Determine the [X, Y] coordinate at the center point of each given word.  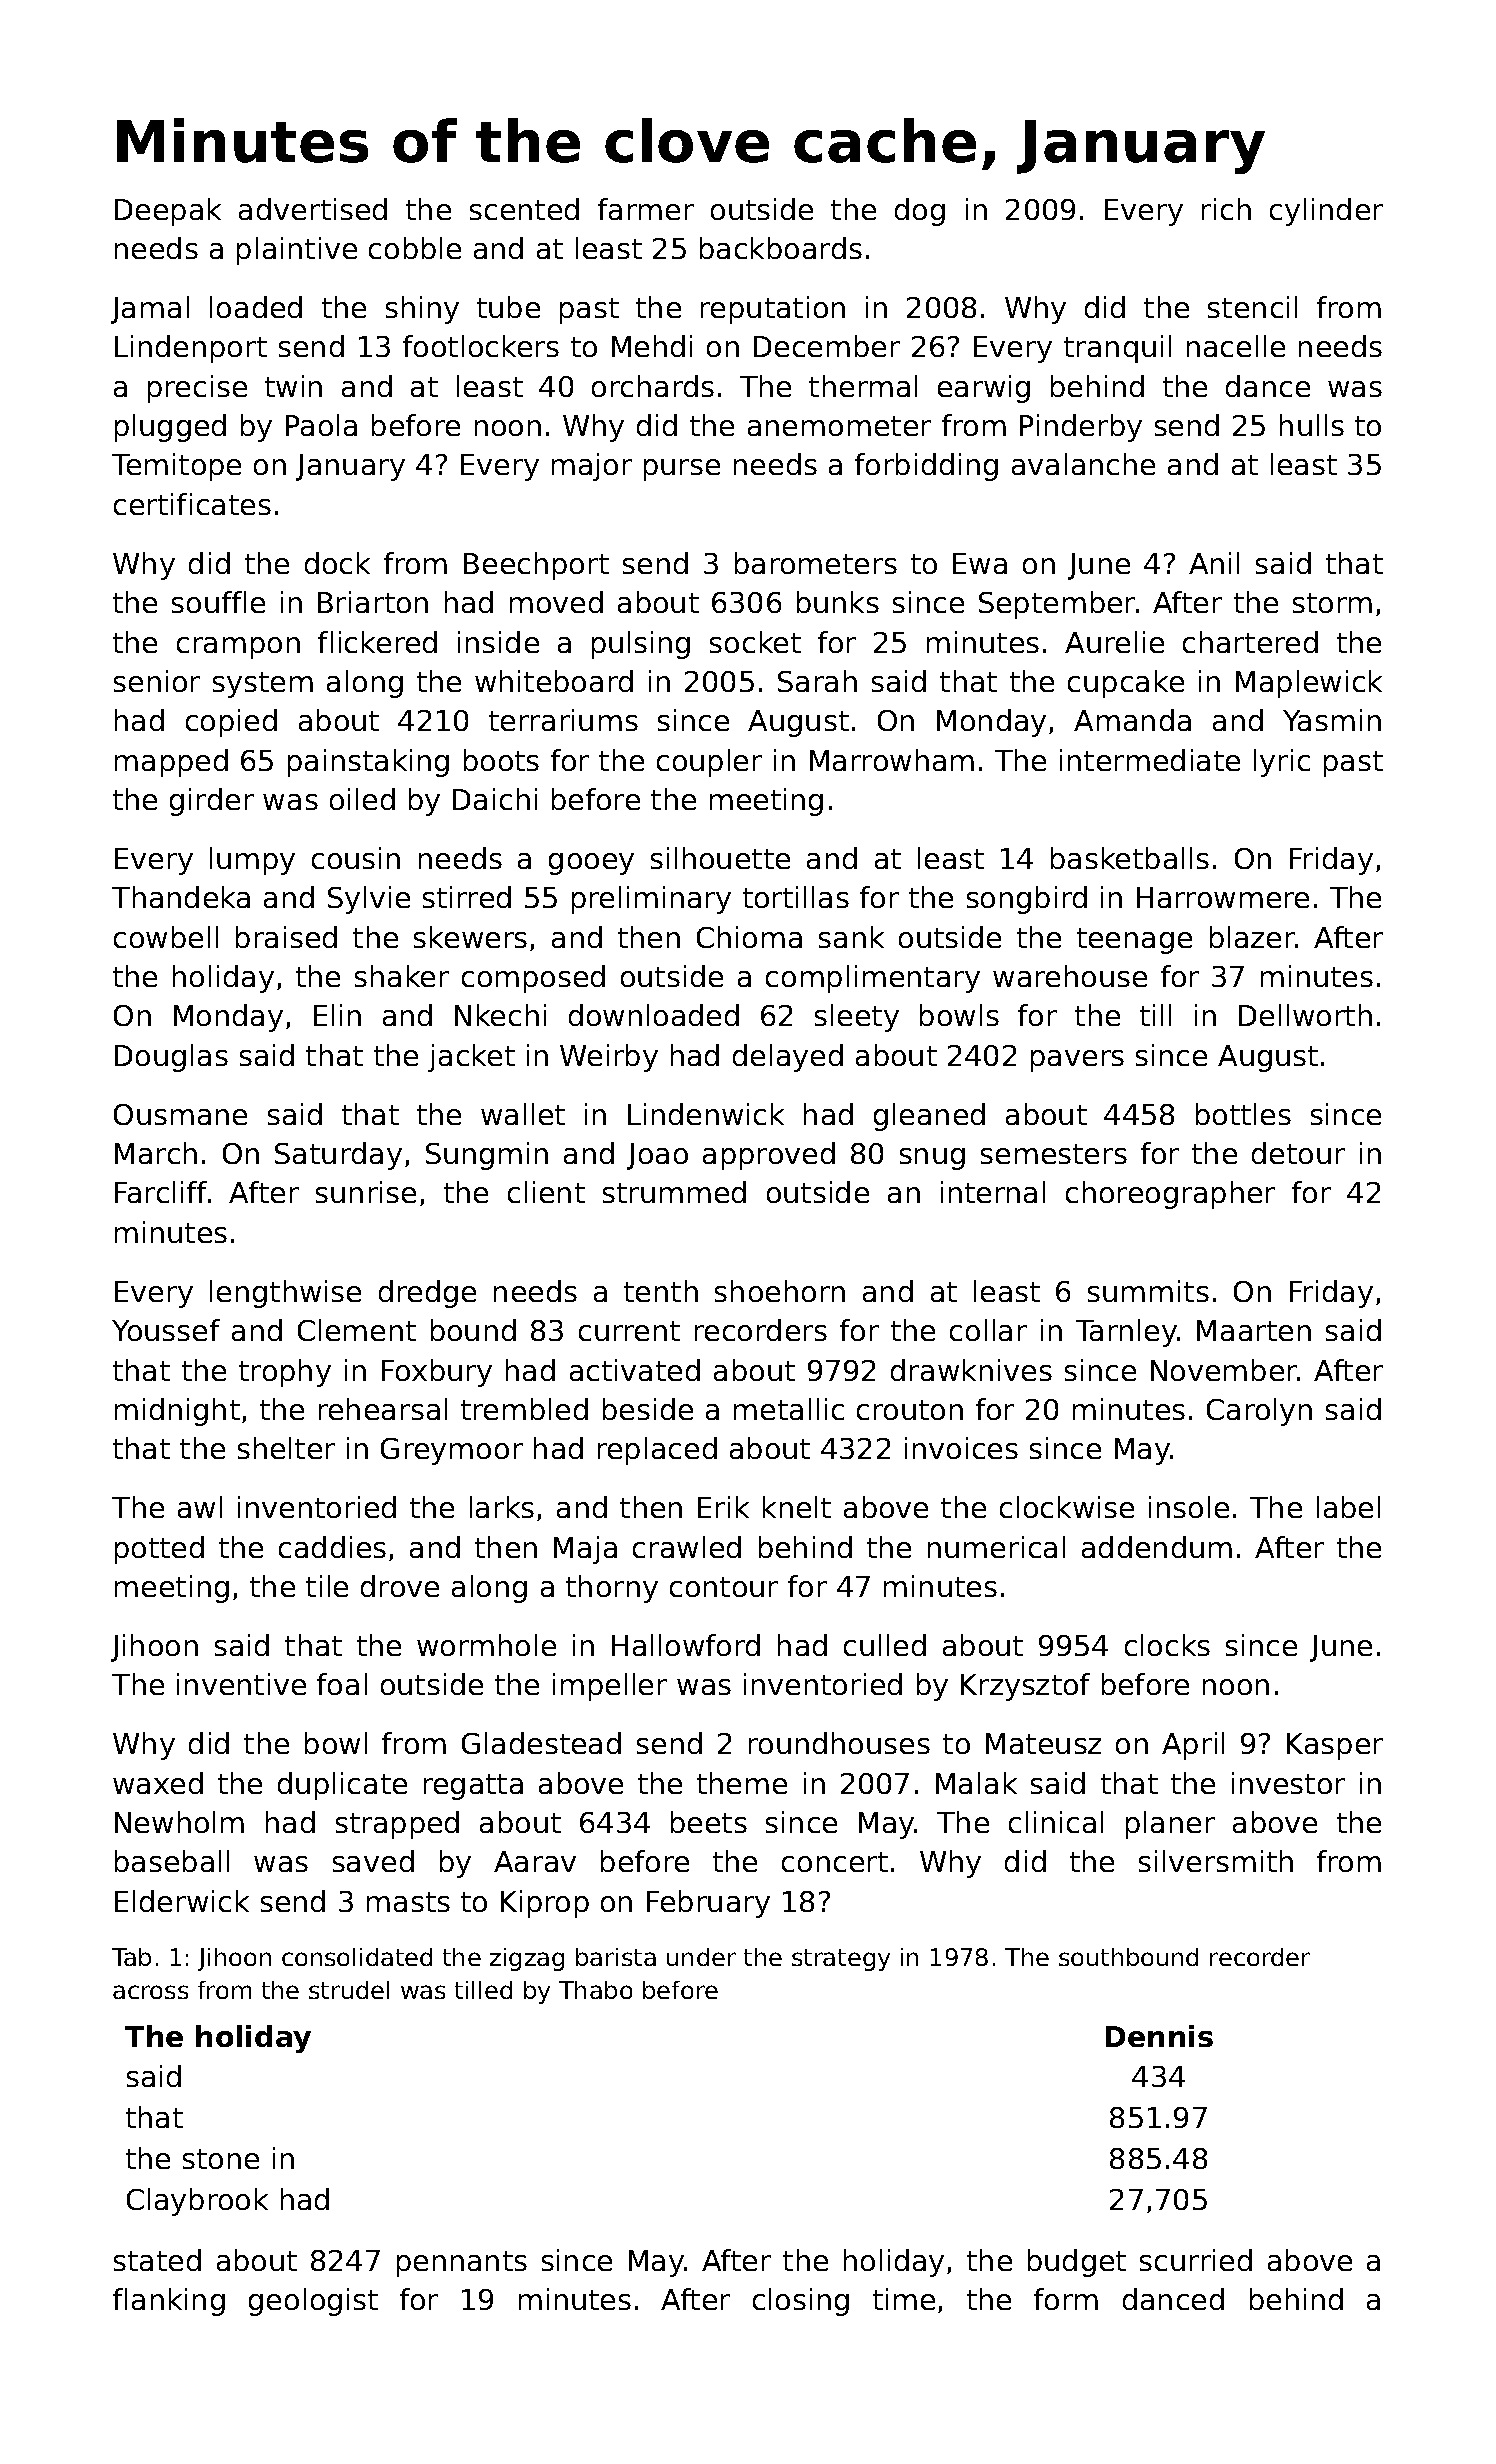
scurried [1196, 2260]
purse [682, 470]
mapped [171, 763]
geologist [313, 2302]
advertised [313, 209]
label [1348, 1507]
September [1057, 605]
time [904, 2299]
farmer [646, 209]
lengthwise [285, 1294]
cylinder [1326, 212]
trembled [524, 1409]
